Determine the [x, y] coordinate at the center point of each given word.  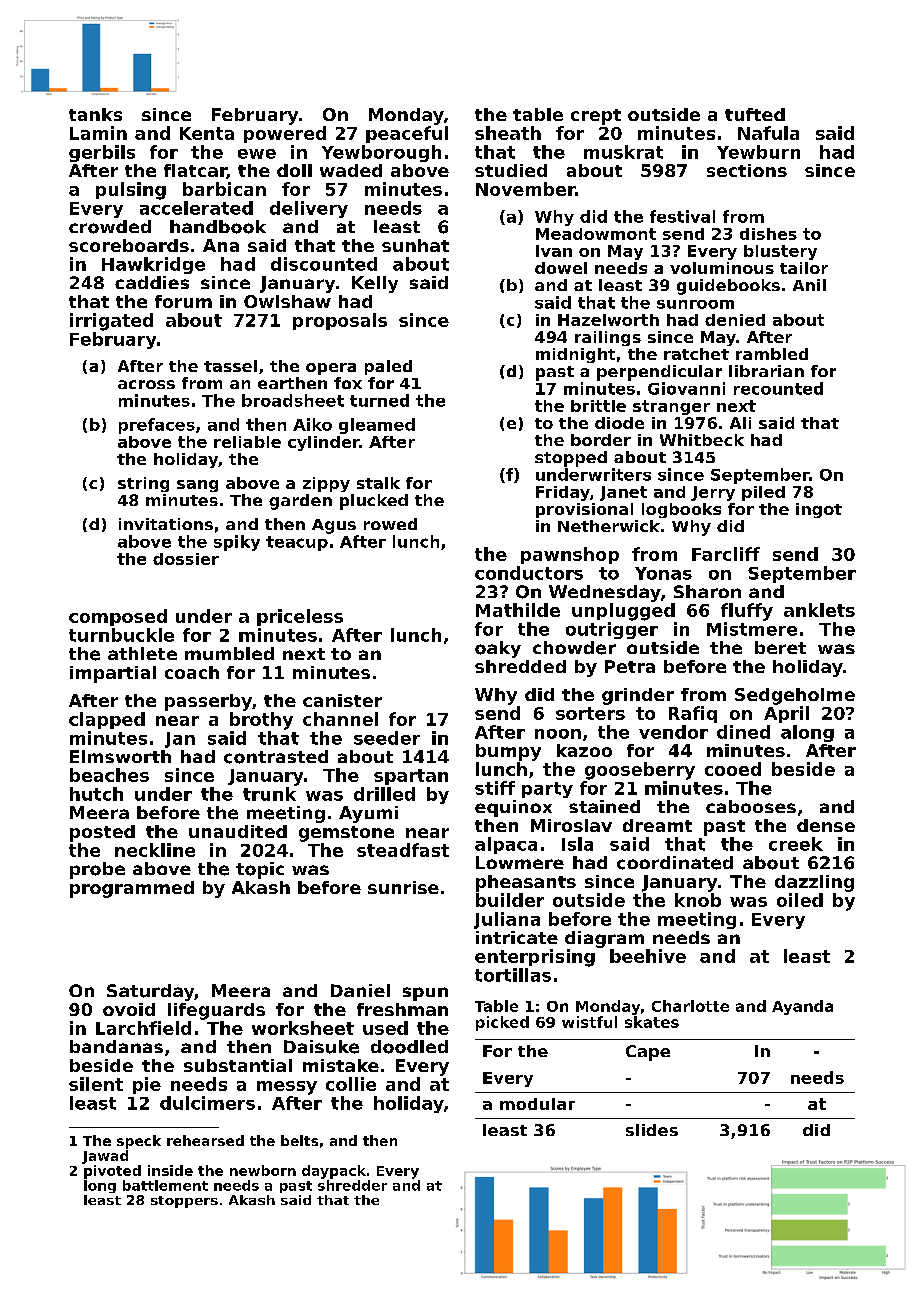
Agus [334, 526]
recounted [778, 388]
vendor [673, 732]
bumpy [508, 752]
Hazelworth [608, 320]
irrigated [111, 322]
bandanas [116, 1046]
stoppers [184, 1202]
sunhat [415, 245]
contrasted [276, 757]
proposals [340, 321]
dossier [186, 559]
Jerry [713, 493]
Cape [648, 1053]
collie [351, 1084]
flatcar [195, 171]
